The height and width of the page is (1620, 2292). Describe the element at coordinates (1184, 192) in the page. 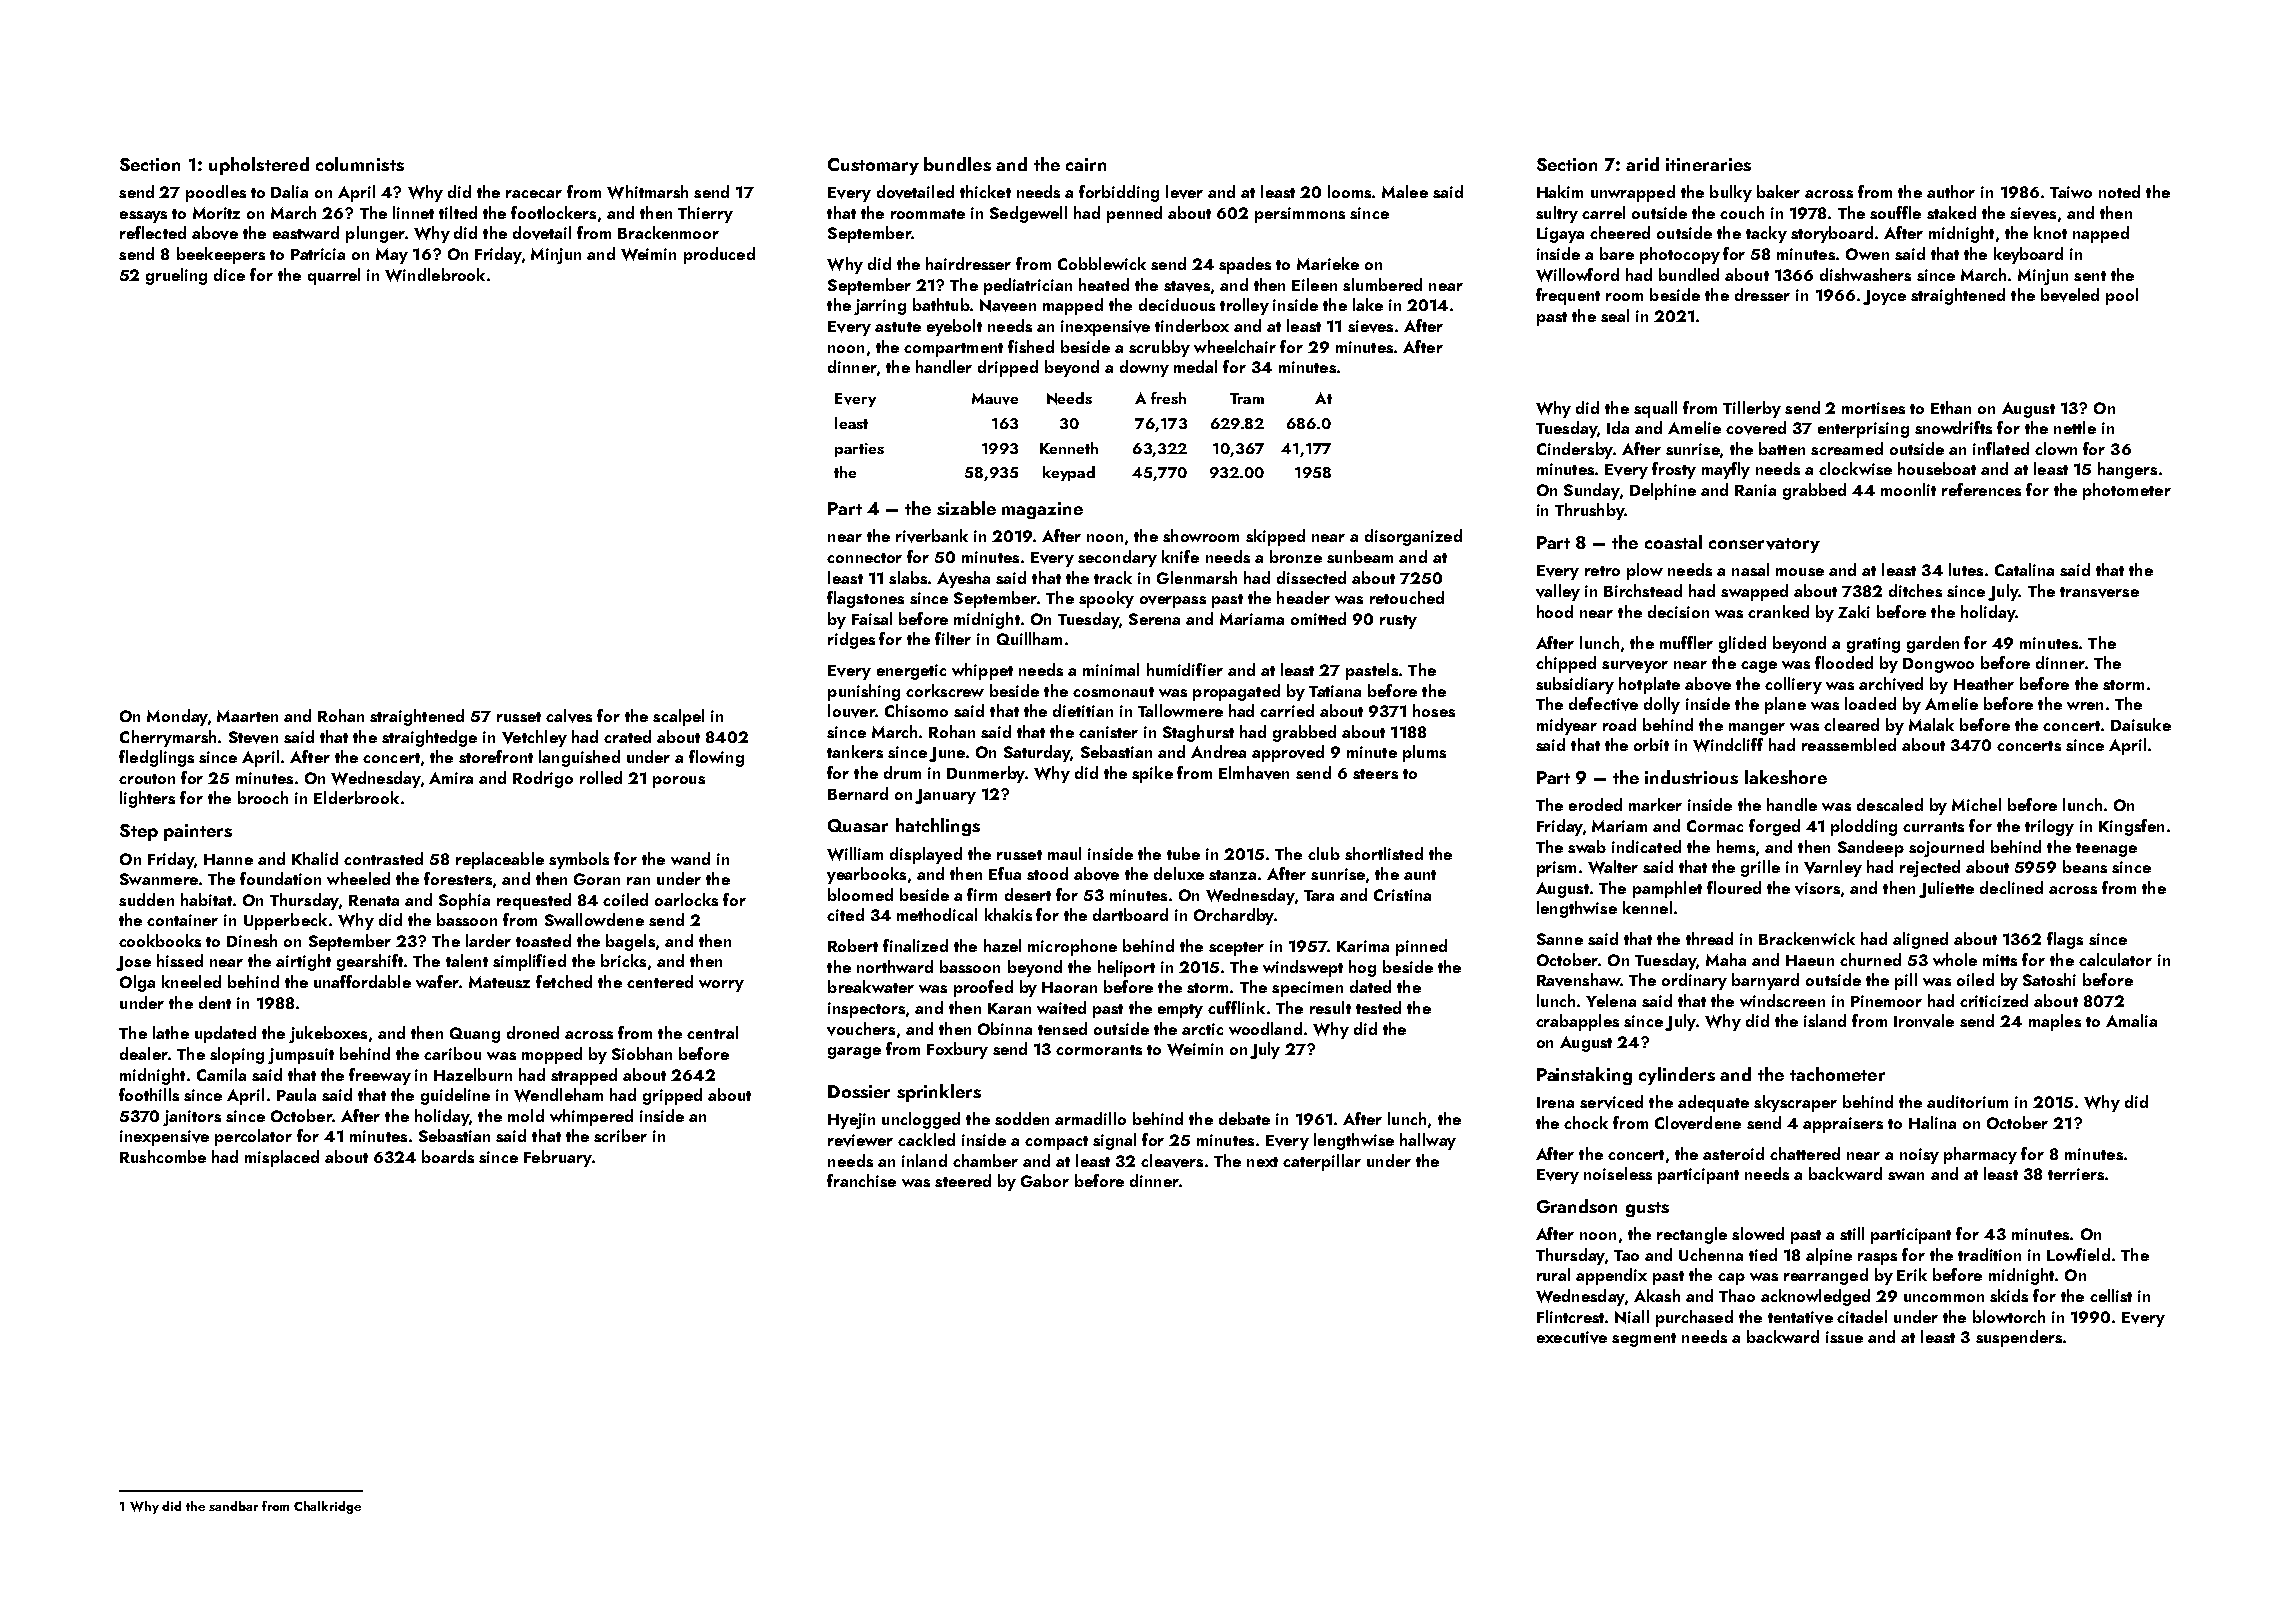

I see `lever` at that location.
